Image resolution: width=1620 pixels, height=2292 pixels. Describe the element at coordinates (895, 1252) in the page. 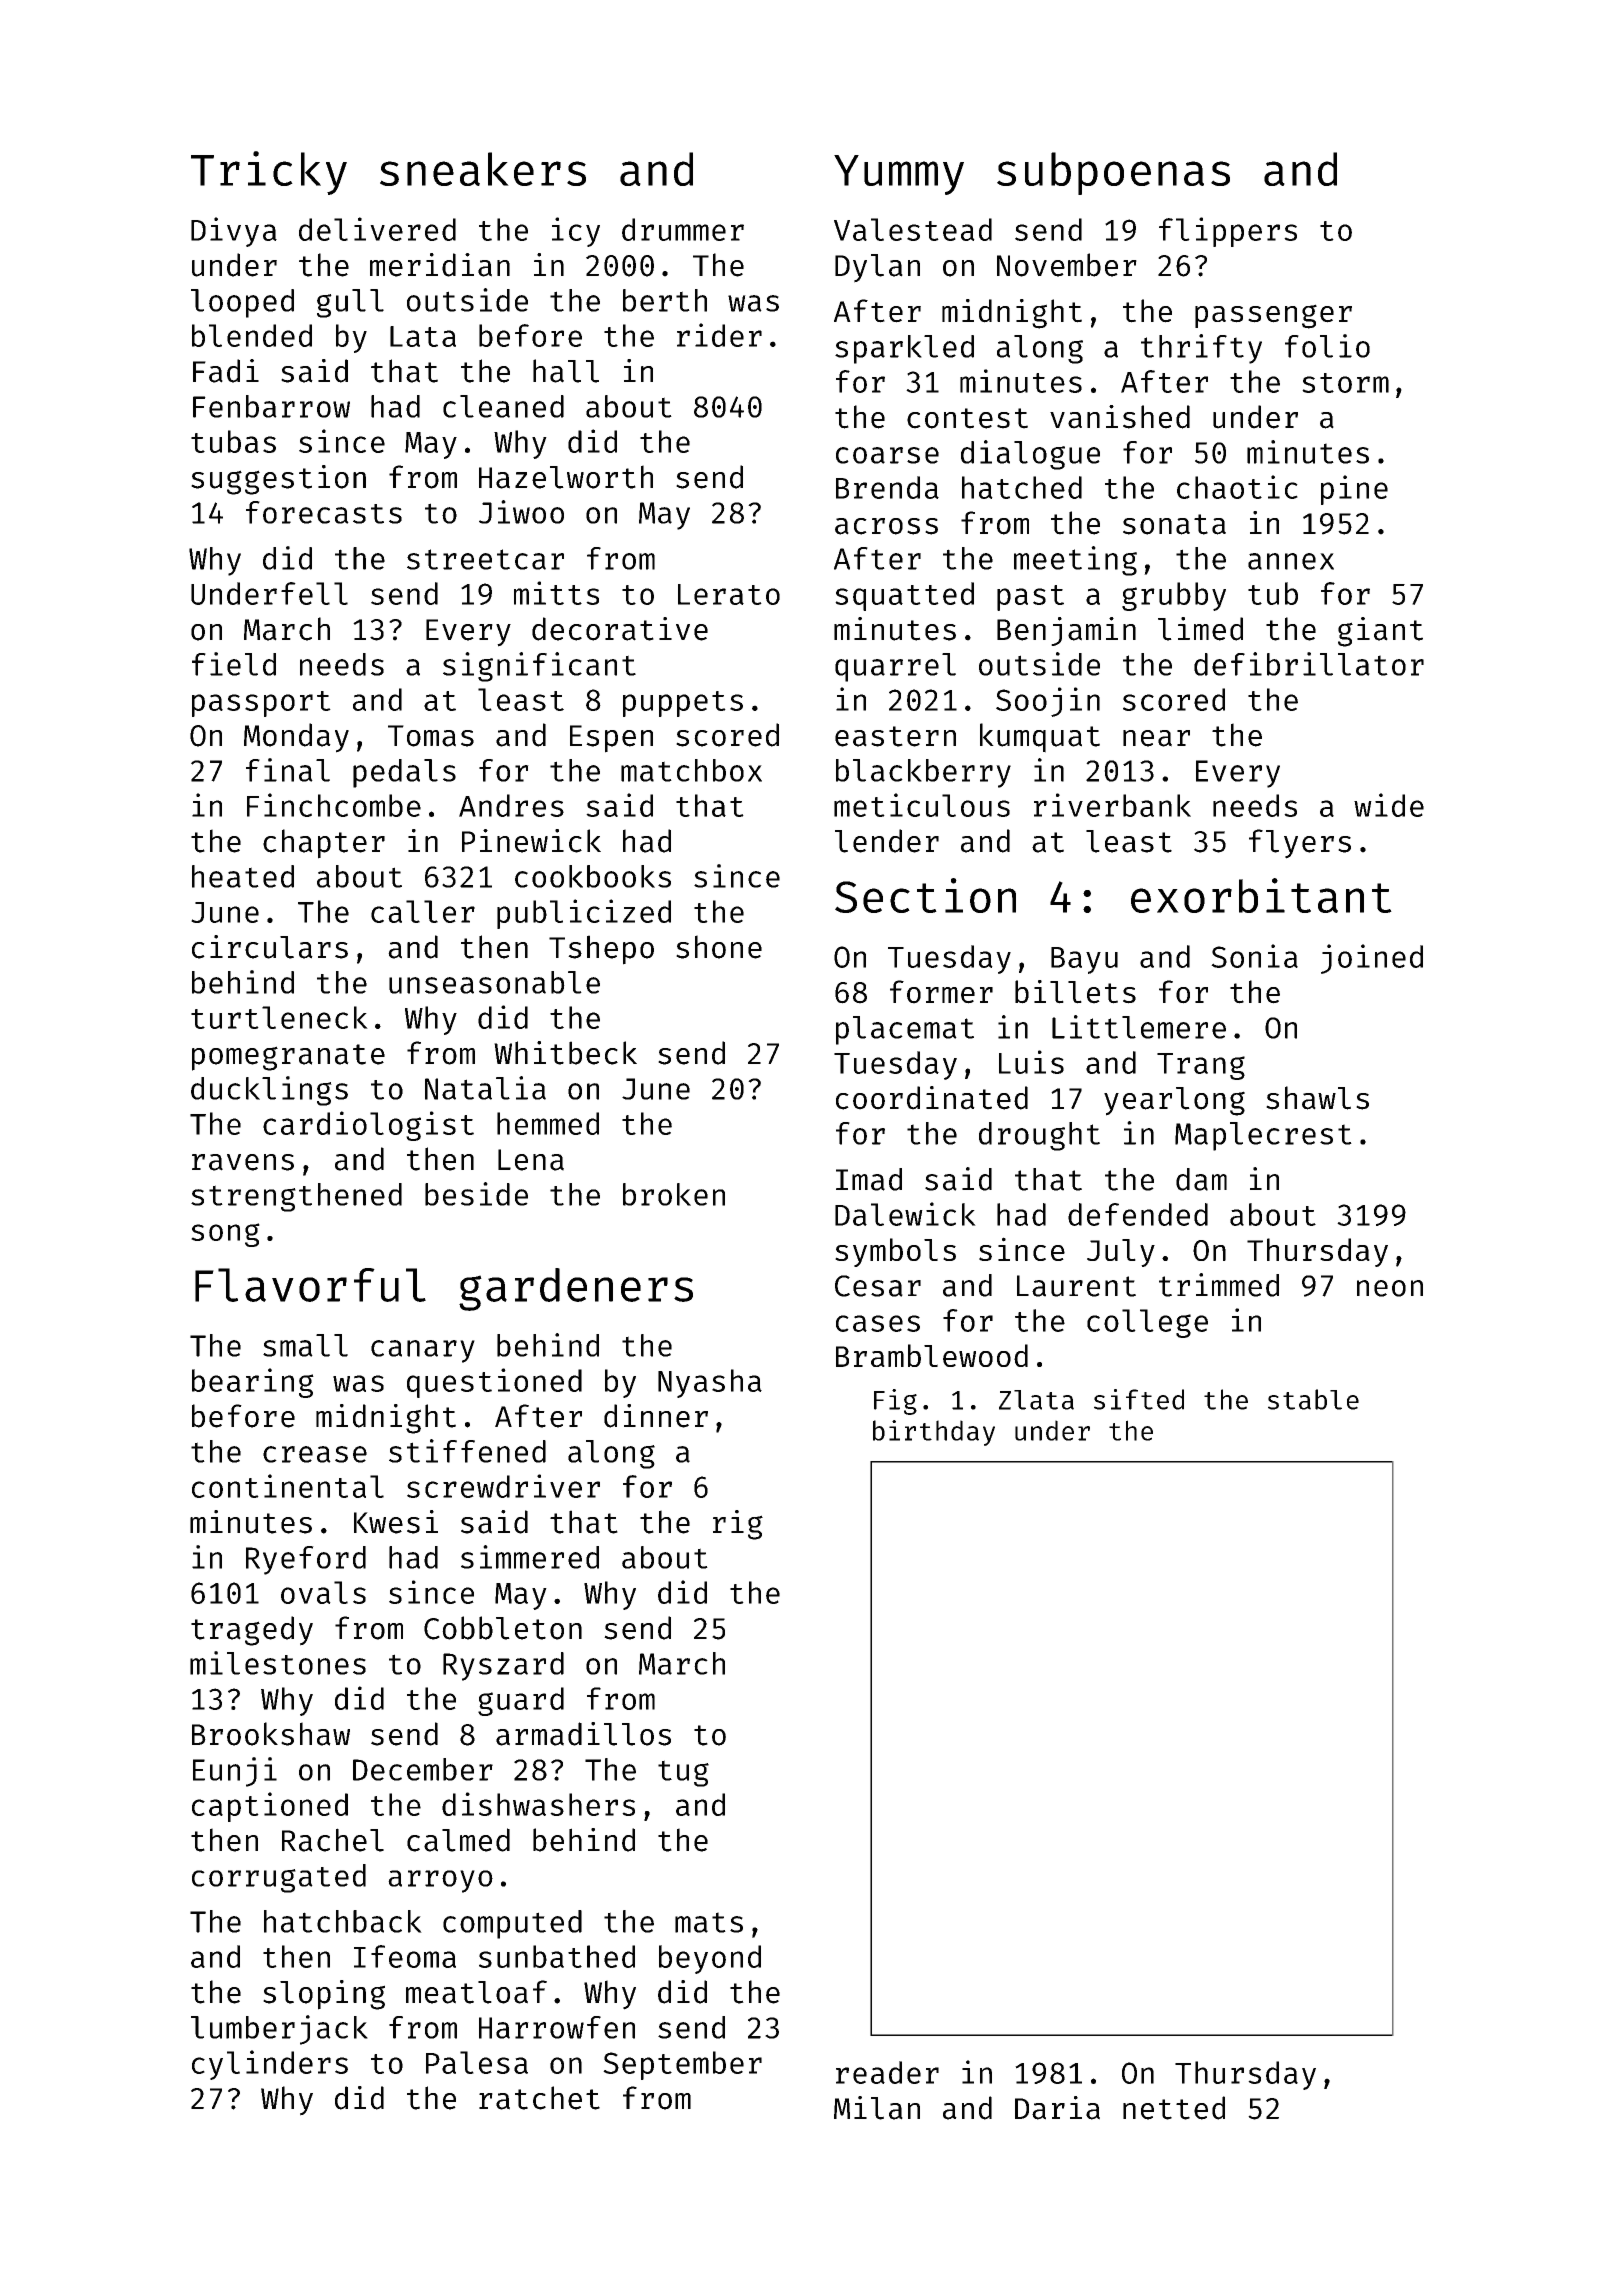

I see `symbols` at that location.
